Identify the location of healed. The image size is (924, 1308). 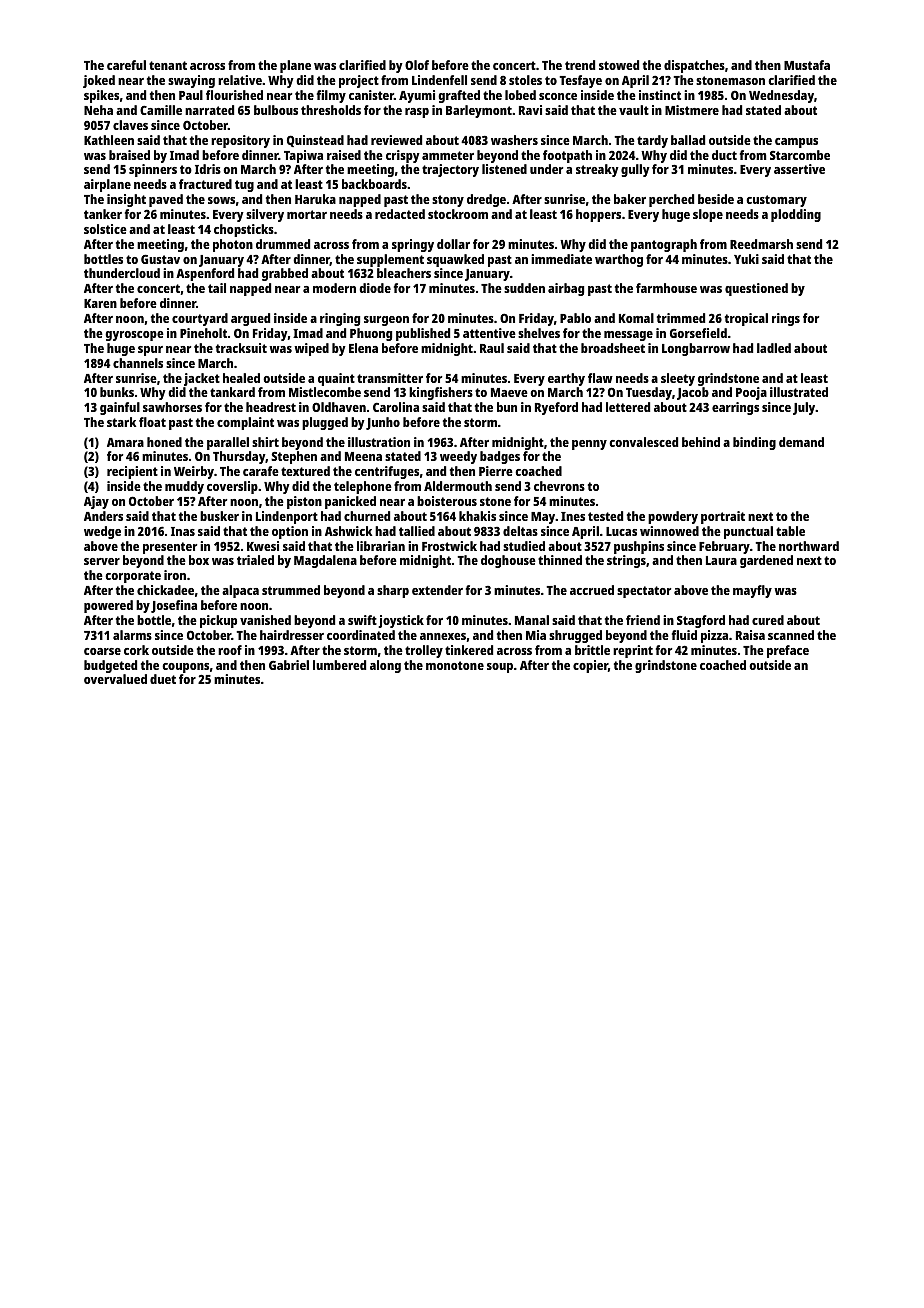
(241, 378).
